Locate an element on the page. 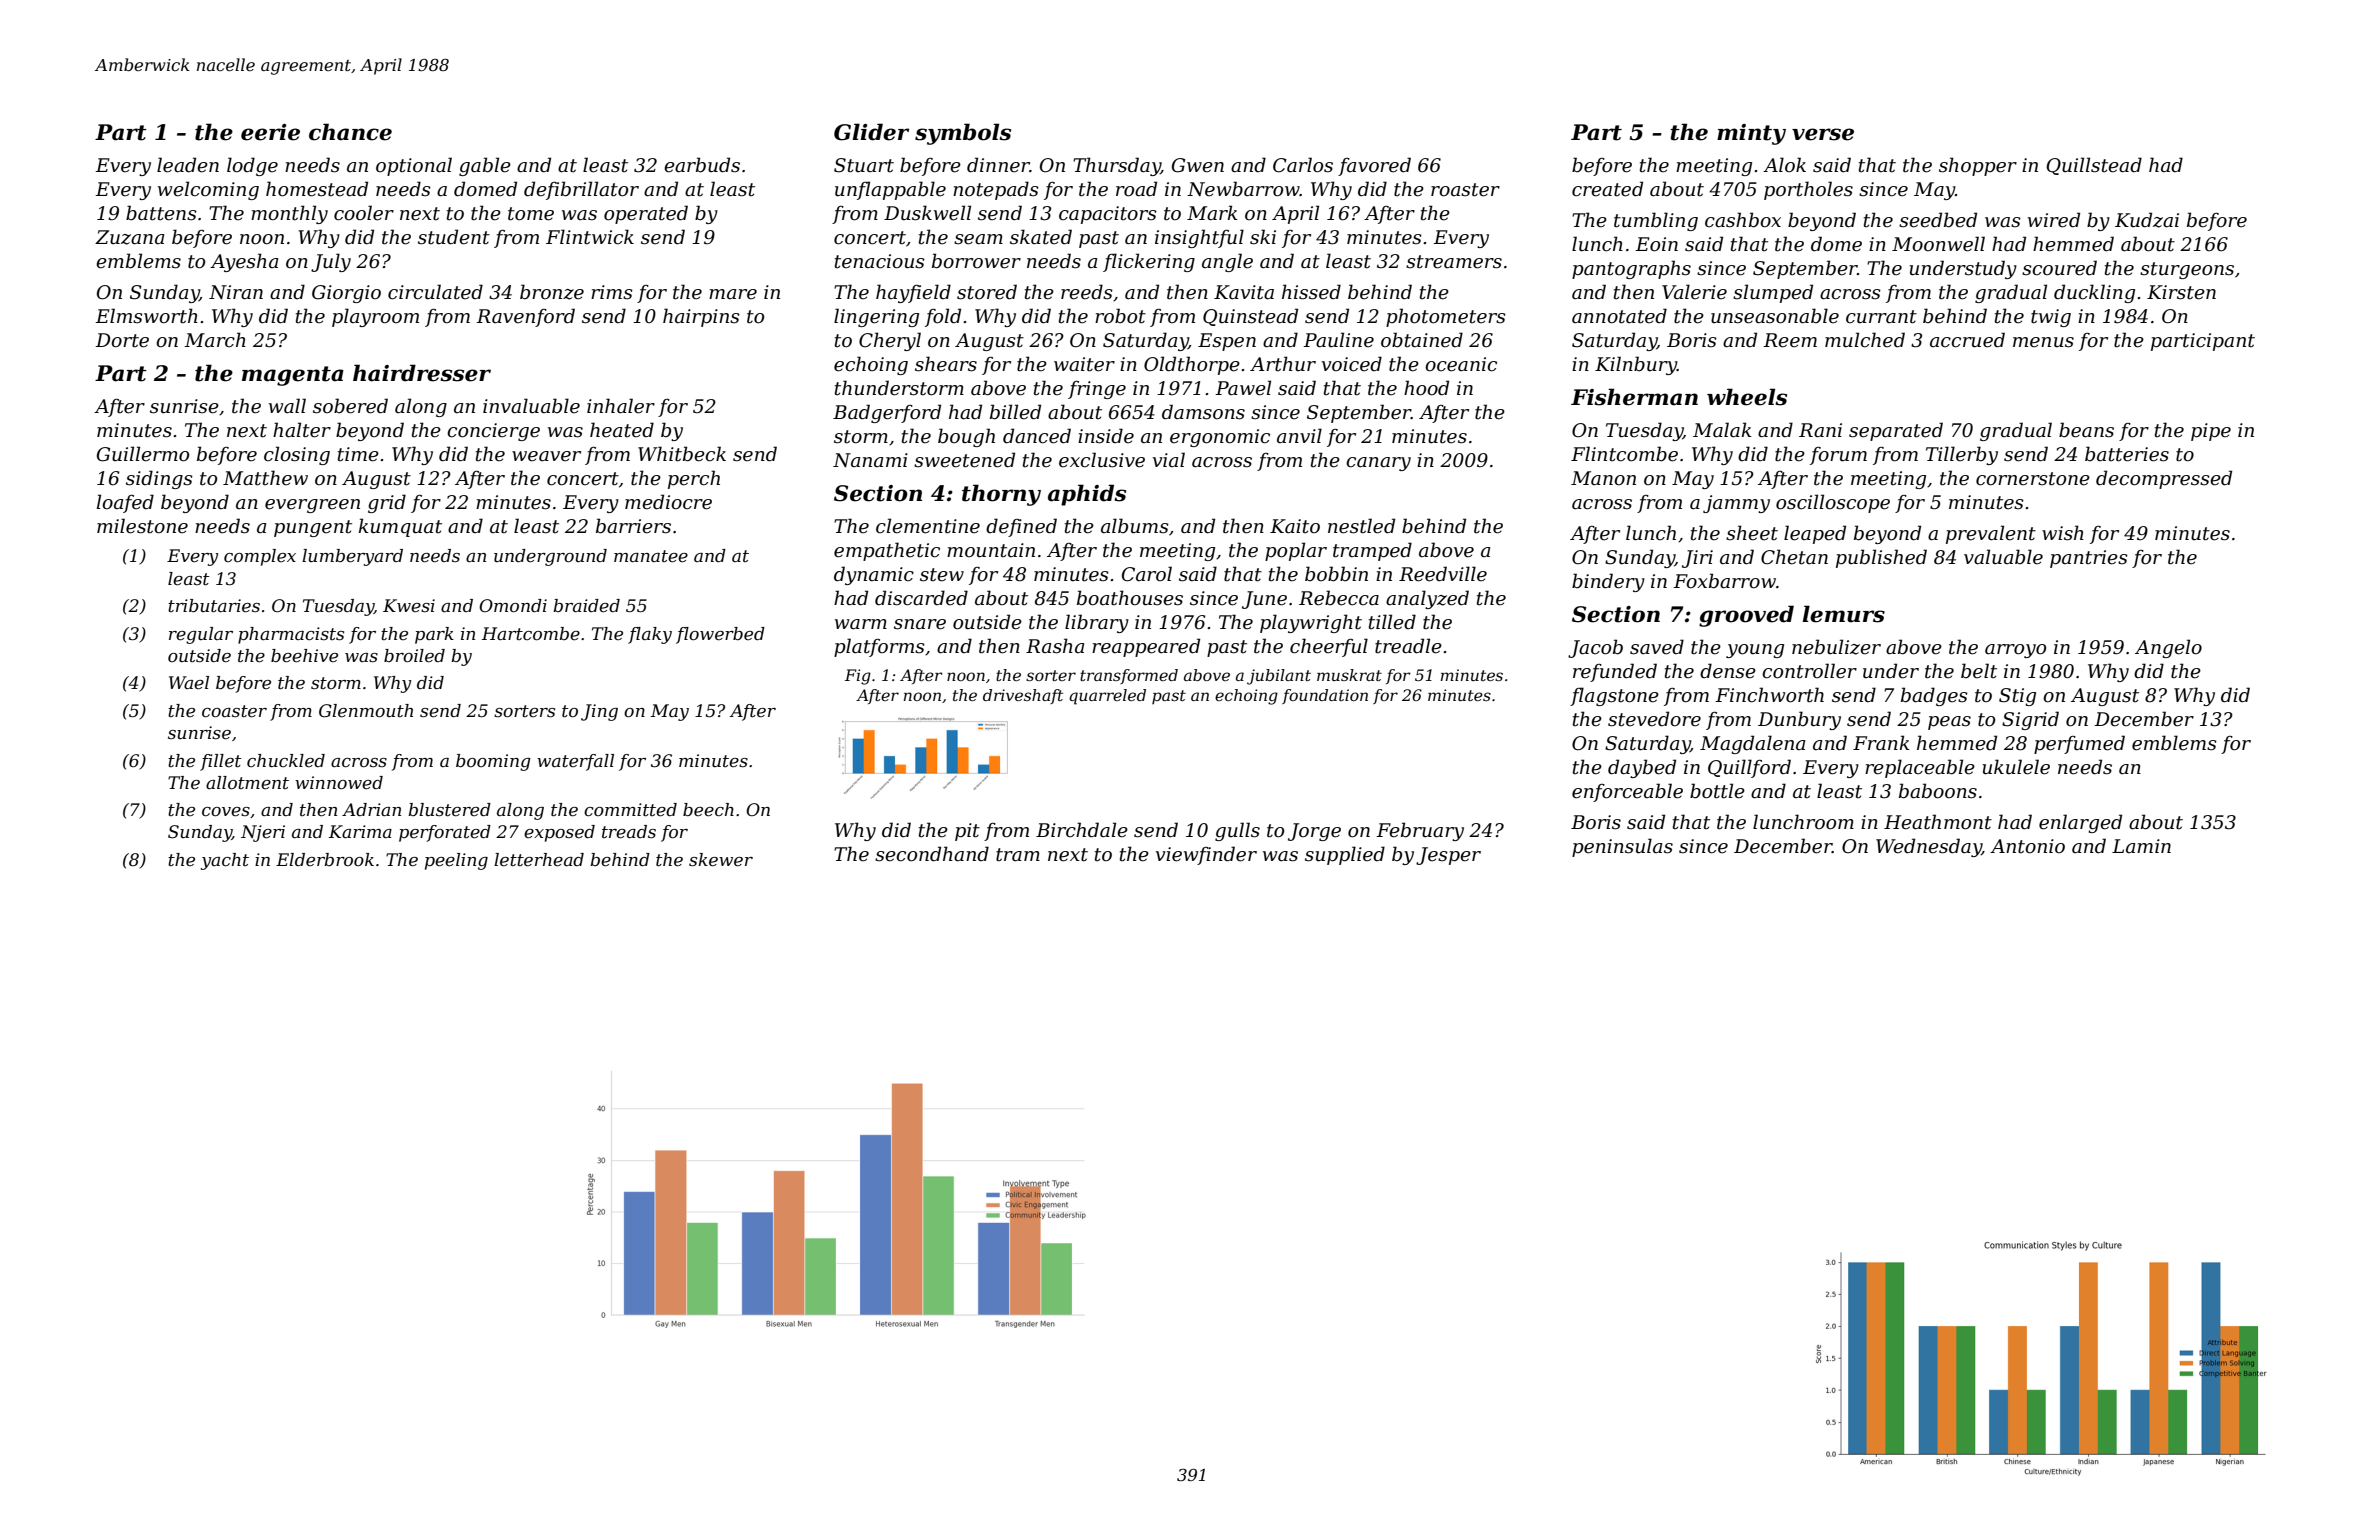 This image has width=2354, height=1523. perforated is located at coordinates (445, 833).
